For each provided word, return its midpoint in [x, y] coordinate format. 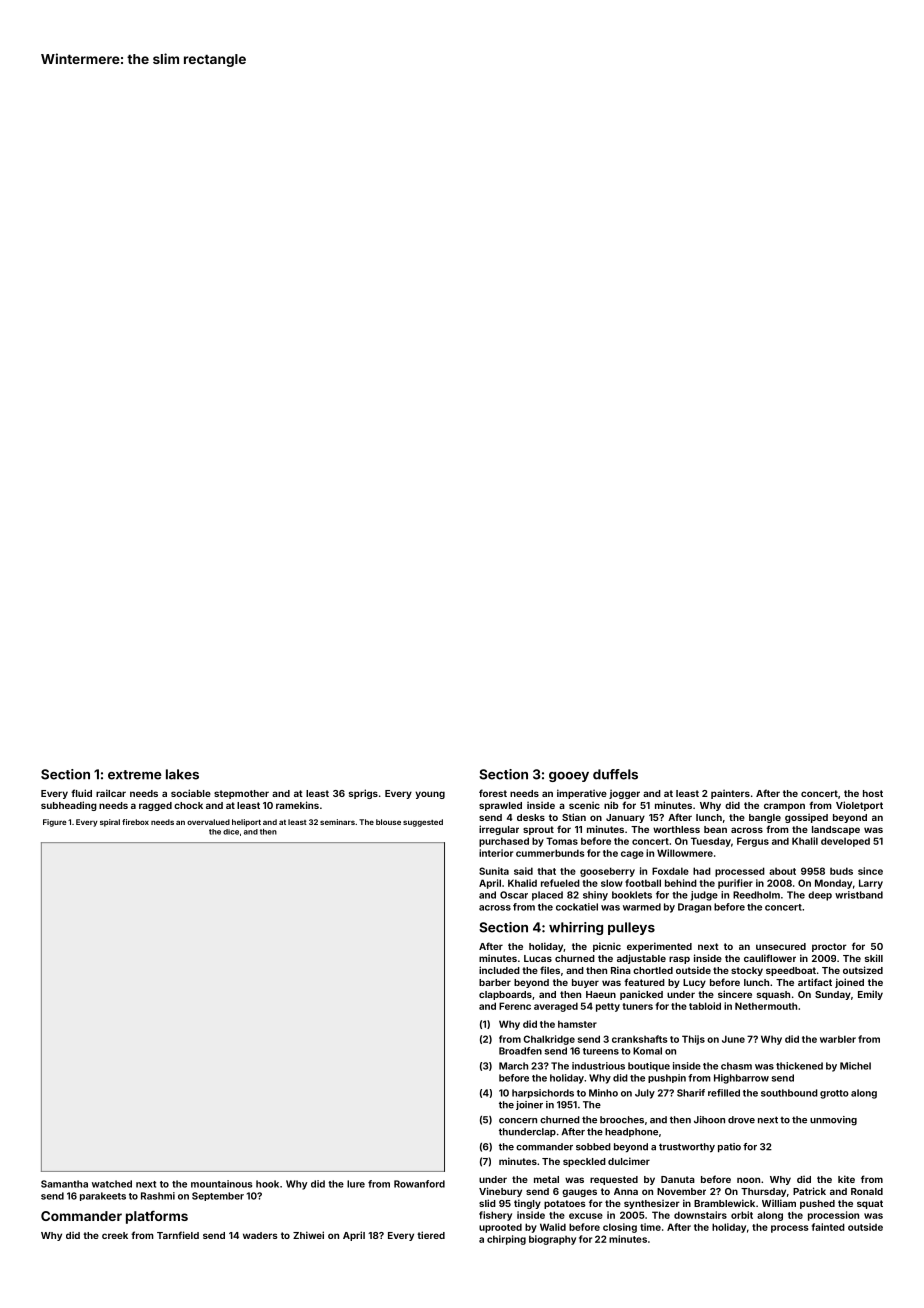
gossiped [806, 818]
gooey [569, 777]
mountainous [221, 1184]
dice [231, 832]
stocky [747, 971]
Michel [855, 1066]
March [513, 1066]
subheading [69, 806]
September [218, 1196]
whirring [576, 928]
